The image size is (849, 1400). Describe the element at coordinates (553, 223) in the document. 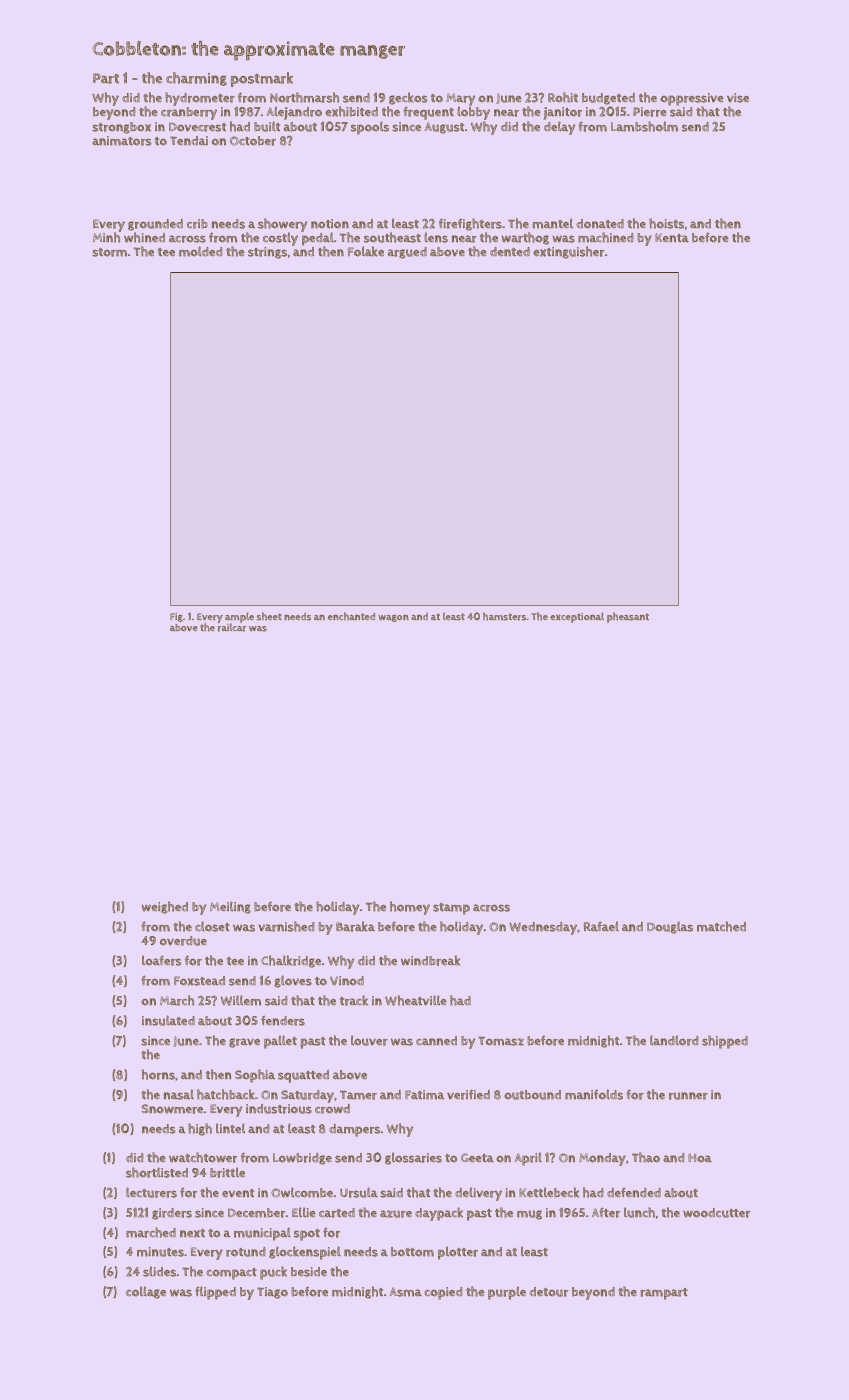

I see `mantel` at that location.
